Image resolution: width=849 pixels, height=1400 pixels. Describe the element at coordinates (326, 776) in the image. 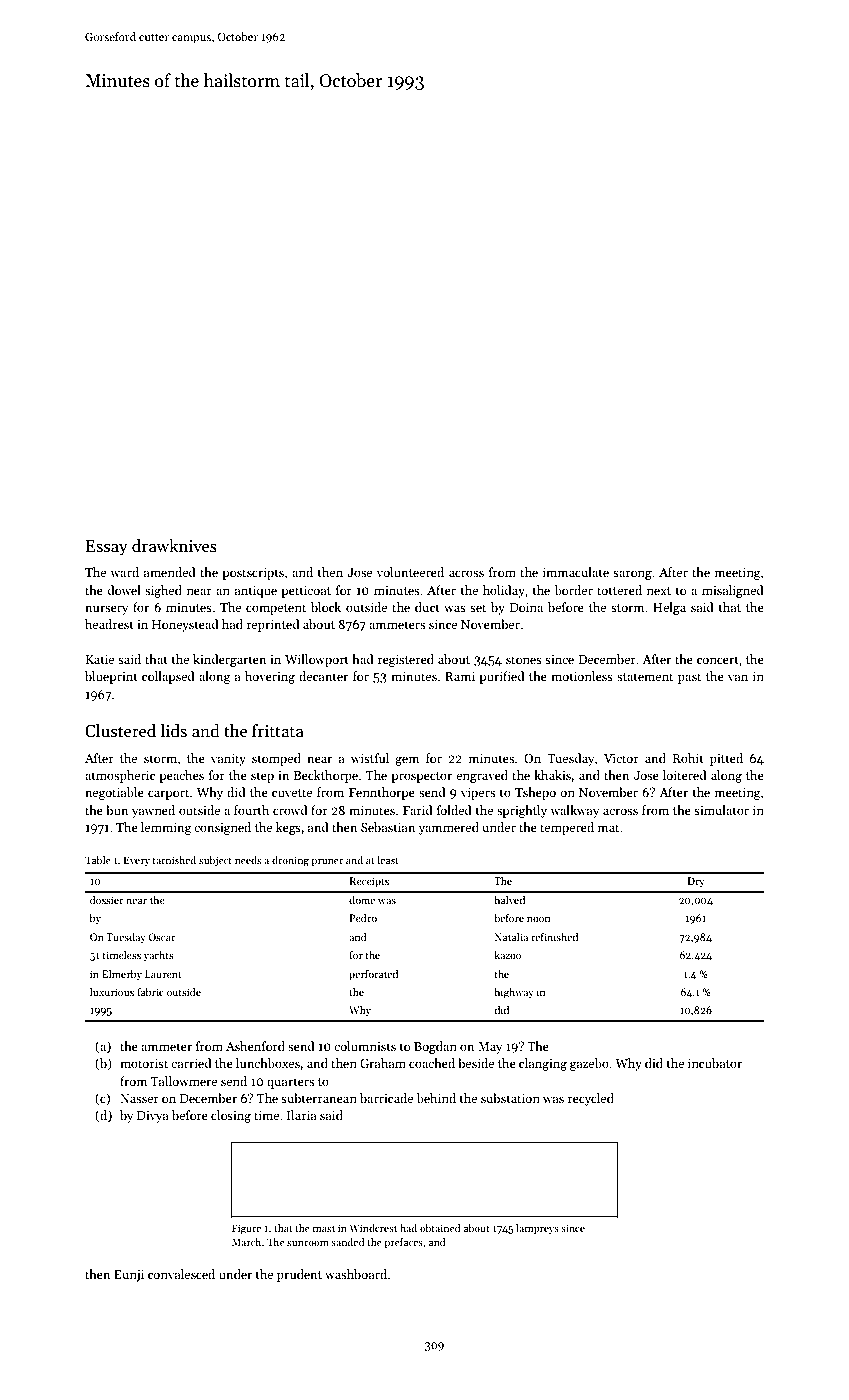

I see `Beckthorpe` at that location.
